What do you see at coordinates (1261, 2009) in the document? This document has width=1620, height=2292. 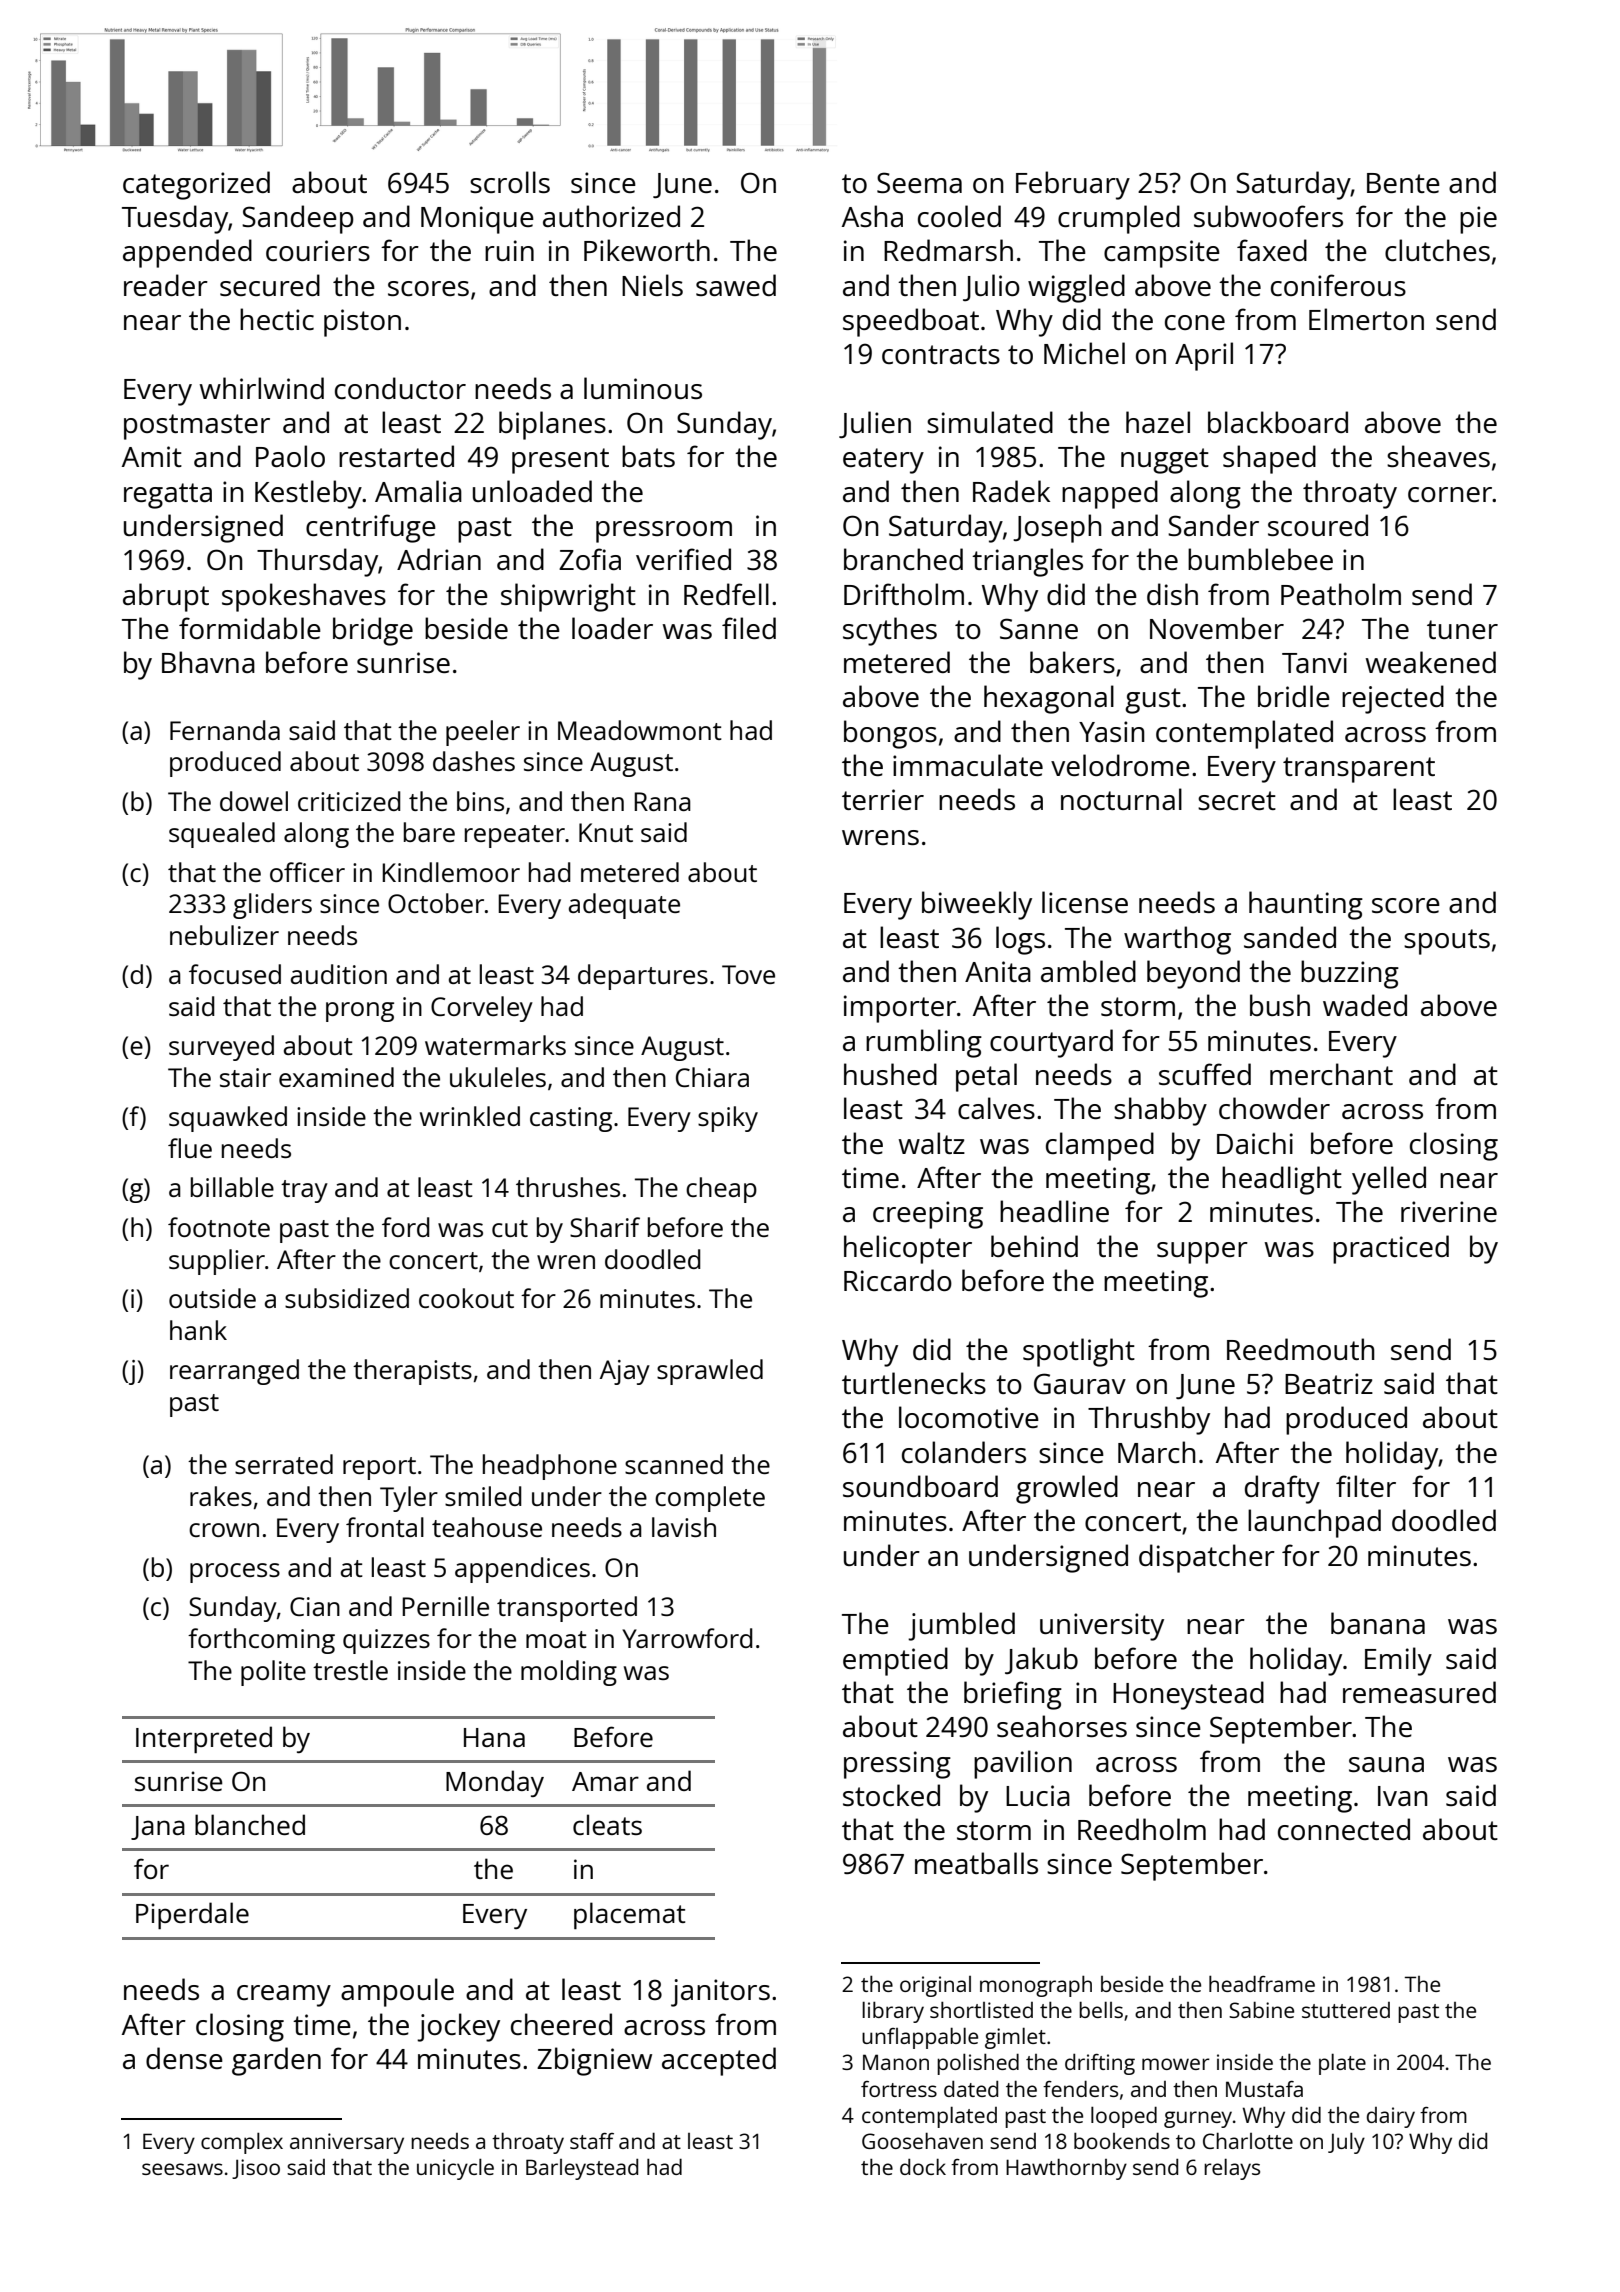 I see `Sabine` at bounding box center [1261, 2009].
